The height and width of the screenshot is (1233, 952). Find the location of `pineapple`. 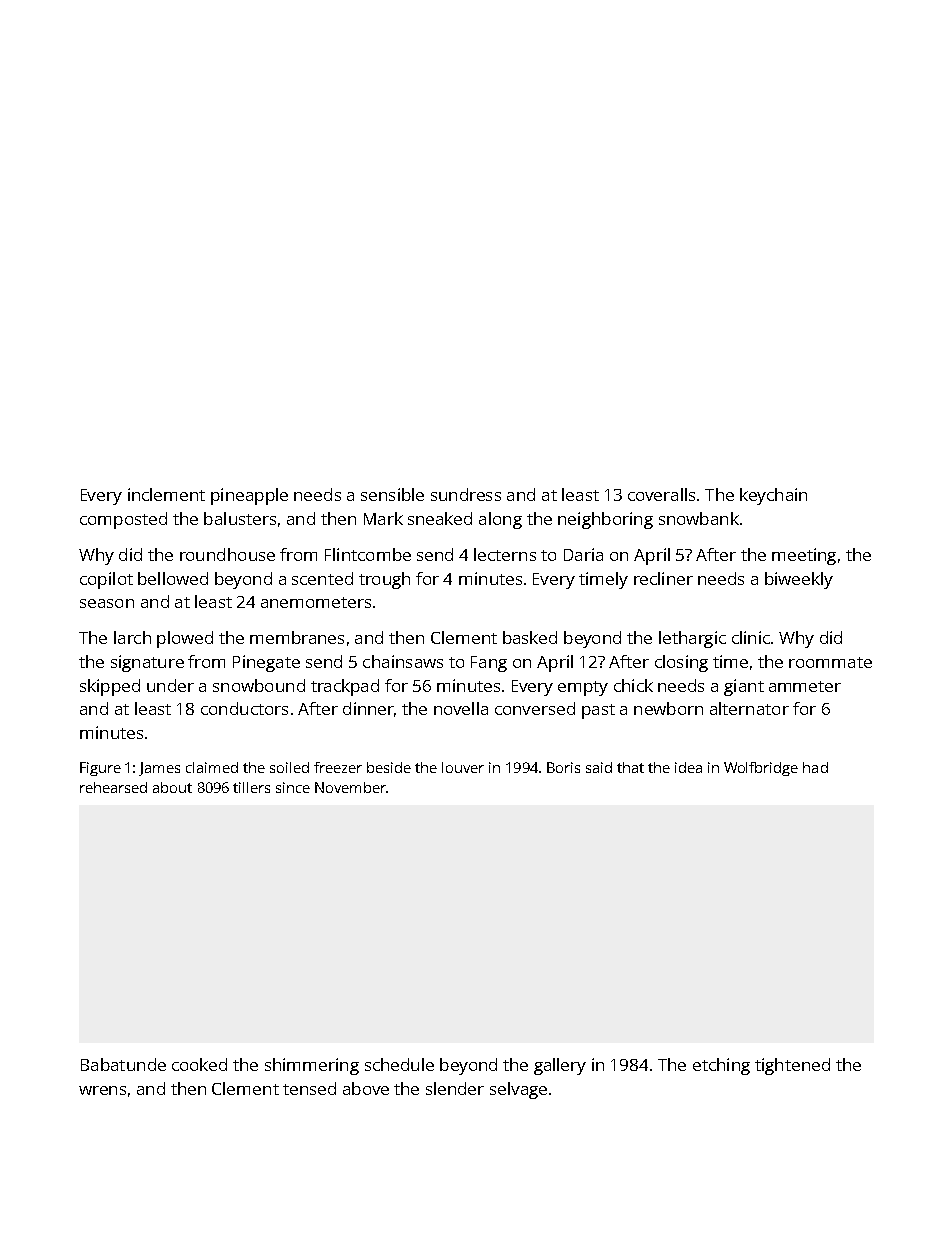

pineapple is located at coordinates (249, 496).
